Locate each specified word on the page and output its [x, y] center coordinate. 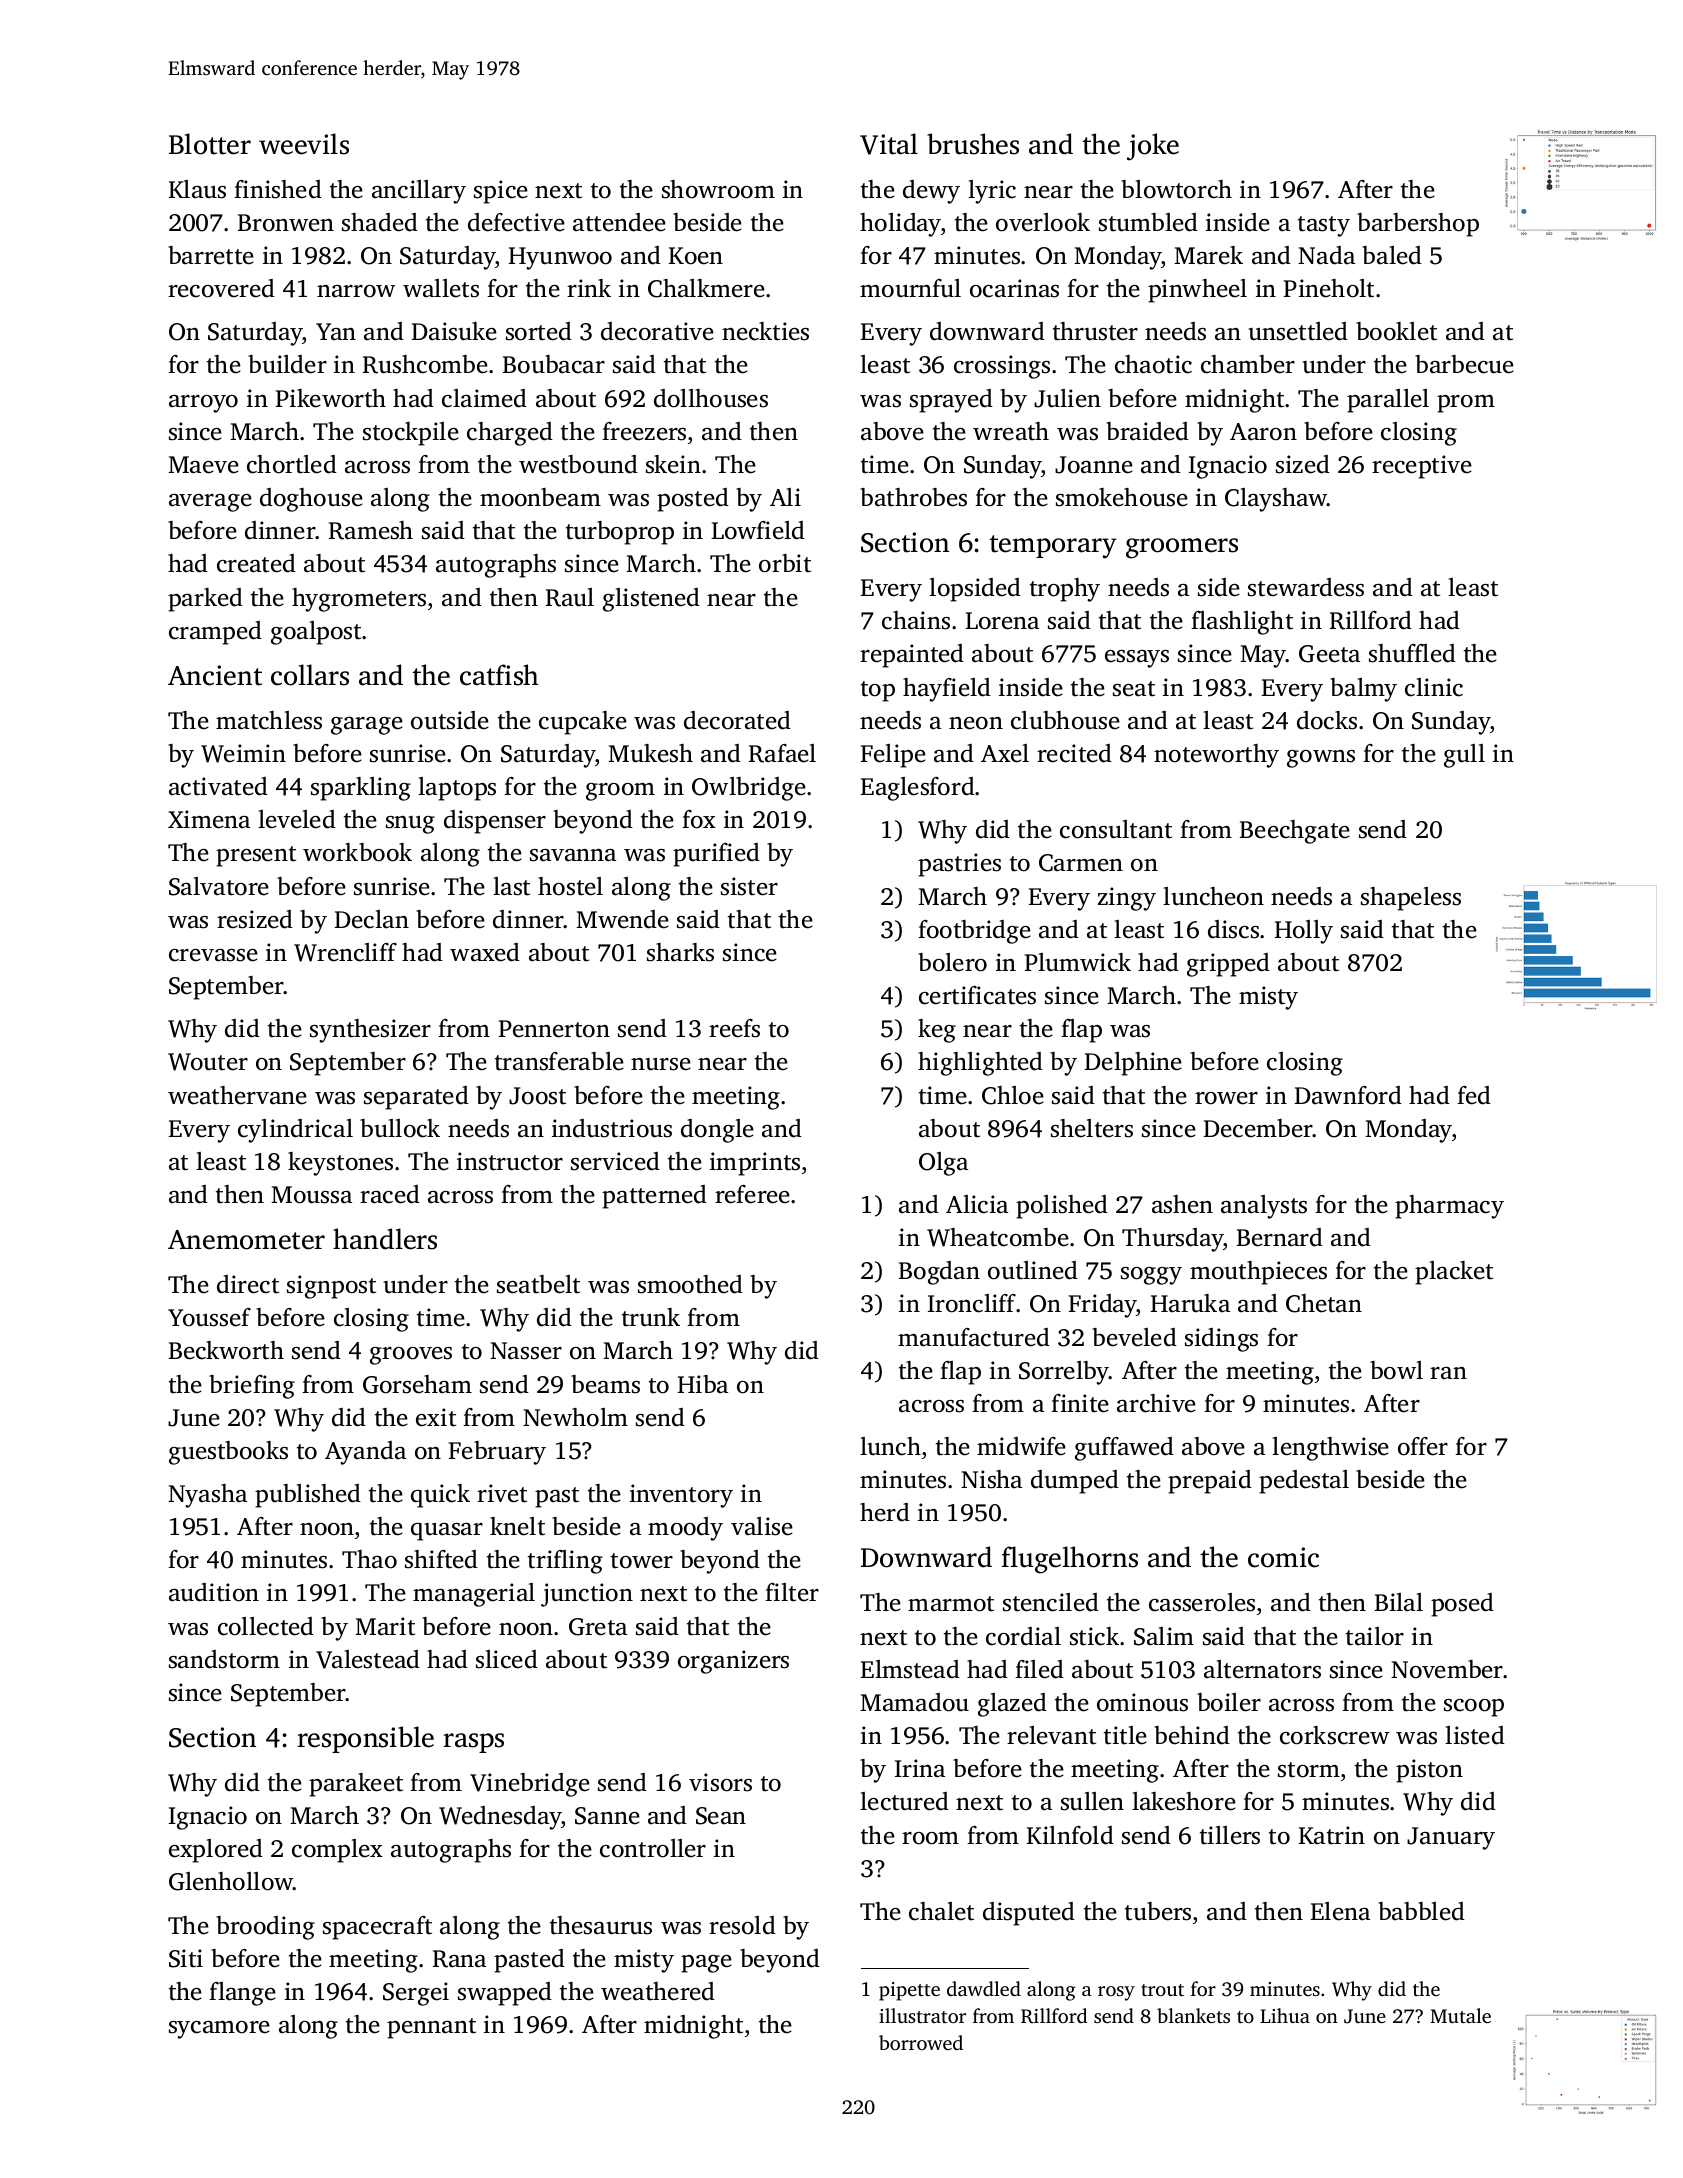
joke [1153, 147]
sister [749, 886]
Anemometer [246, 1240]
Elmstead [910, 1669]
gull [1464, 756]
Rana [459, 1959]
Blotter [210, 144]
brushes [973, 144]
